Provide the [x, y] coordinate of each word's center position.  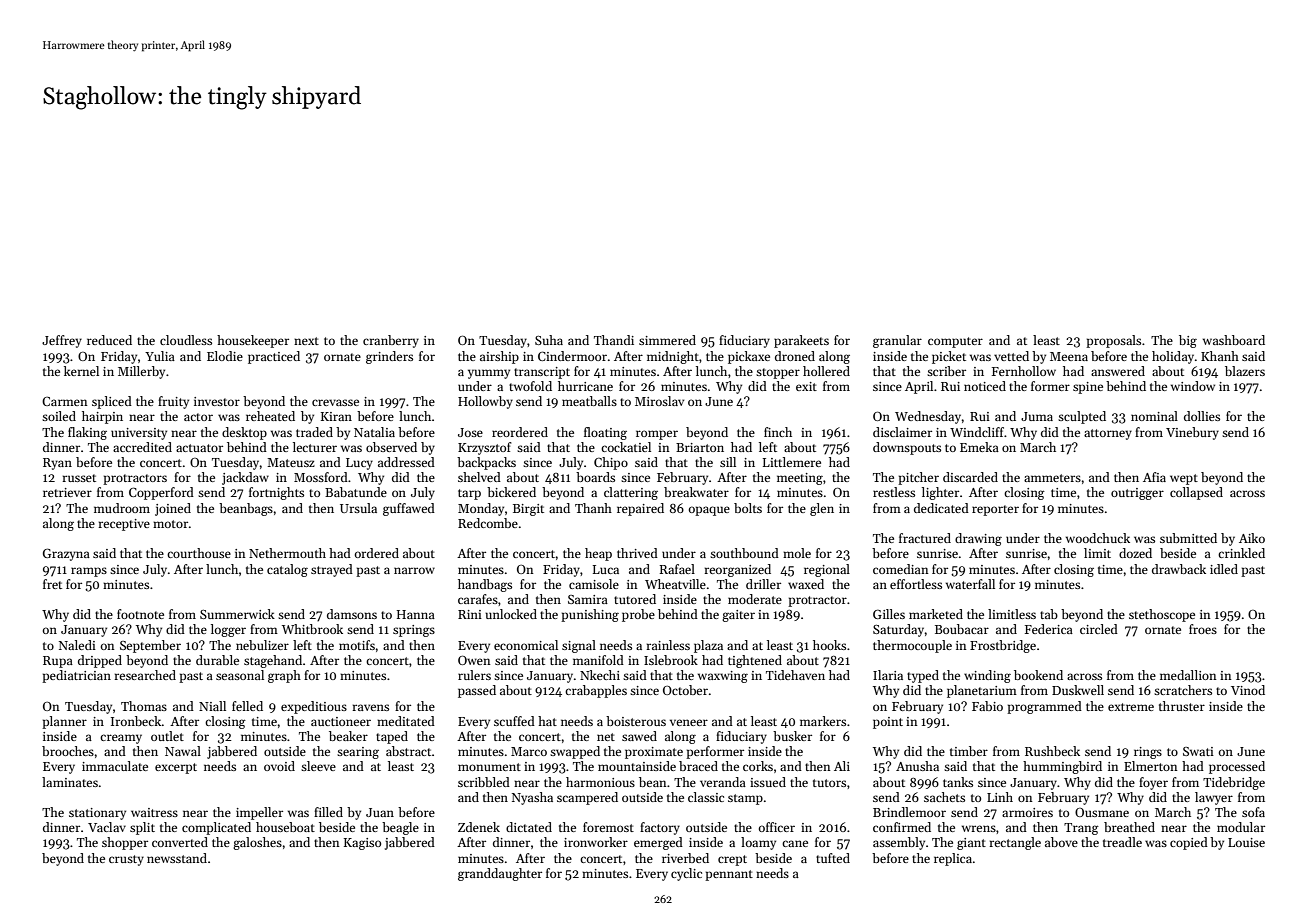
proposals [1113, 341]
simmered [667, 340]
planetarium [982, 691]
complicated [216, 828]
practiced [274, 357]
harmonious [600, 782]
